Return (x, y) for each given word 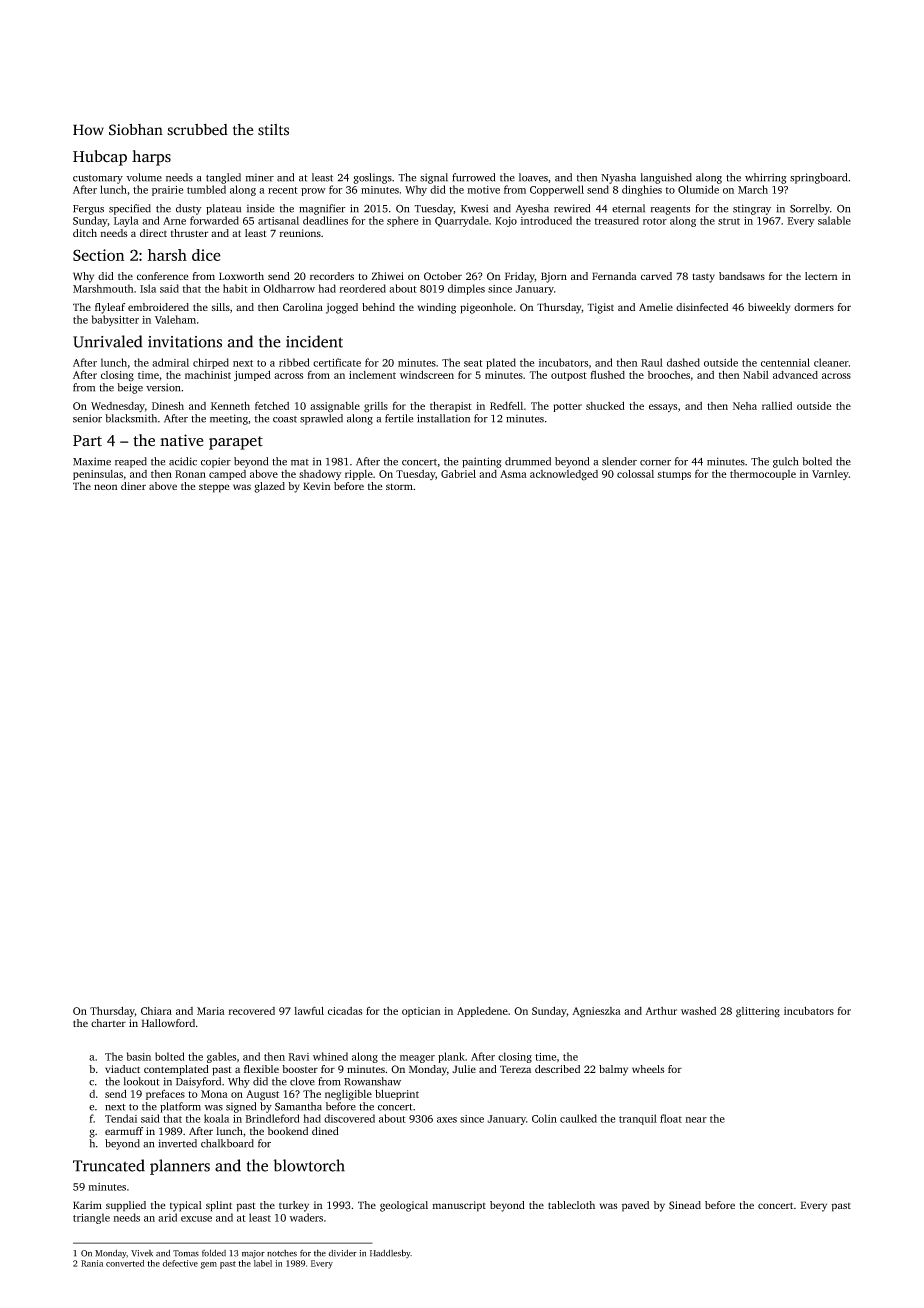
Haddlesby (390, 1253)
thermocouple (763, 475)
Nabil (756, 375)
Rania (92, 1263)
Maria (211, 1011)
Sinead (685, 1205)
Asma (513, 474)
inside (260, 208)
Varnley (830, 475)
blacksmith (131, 418)
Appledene (482, 1012)
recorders (332, 276)
